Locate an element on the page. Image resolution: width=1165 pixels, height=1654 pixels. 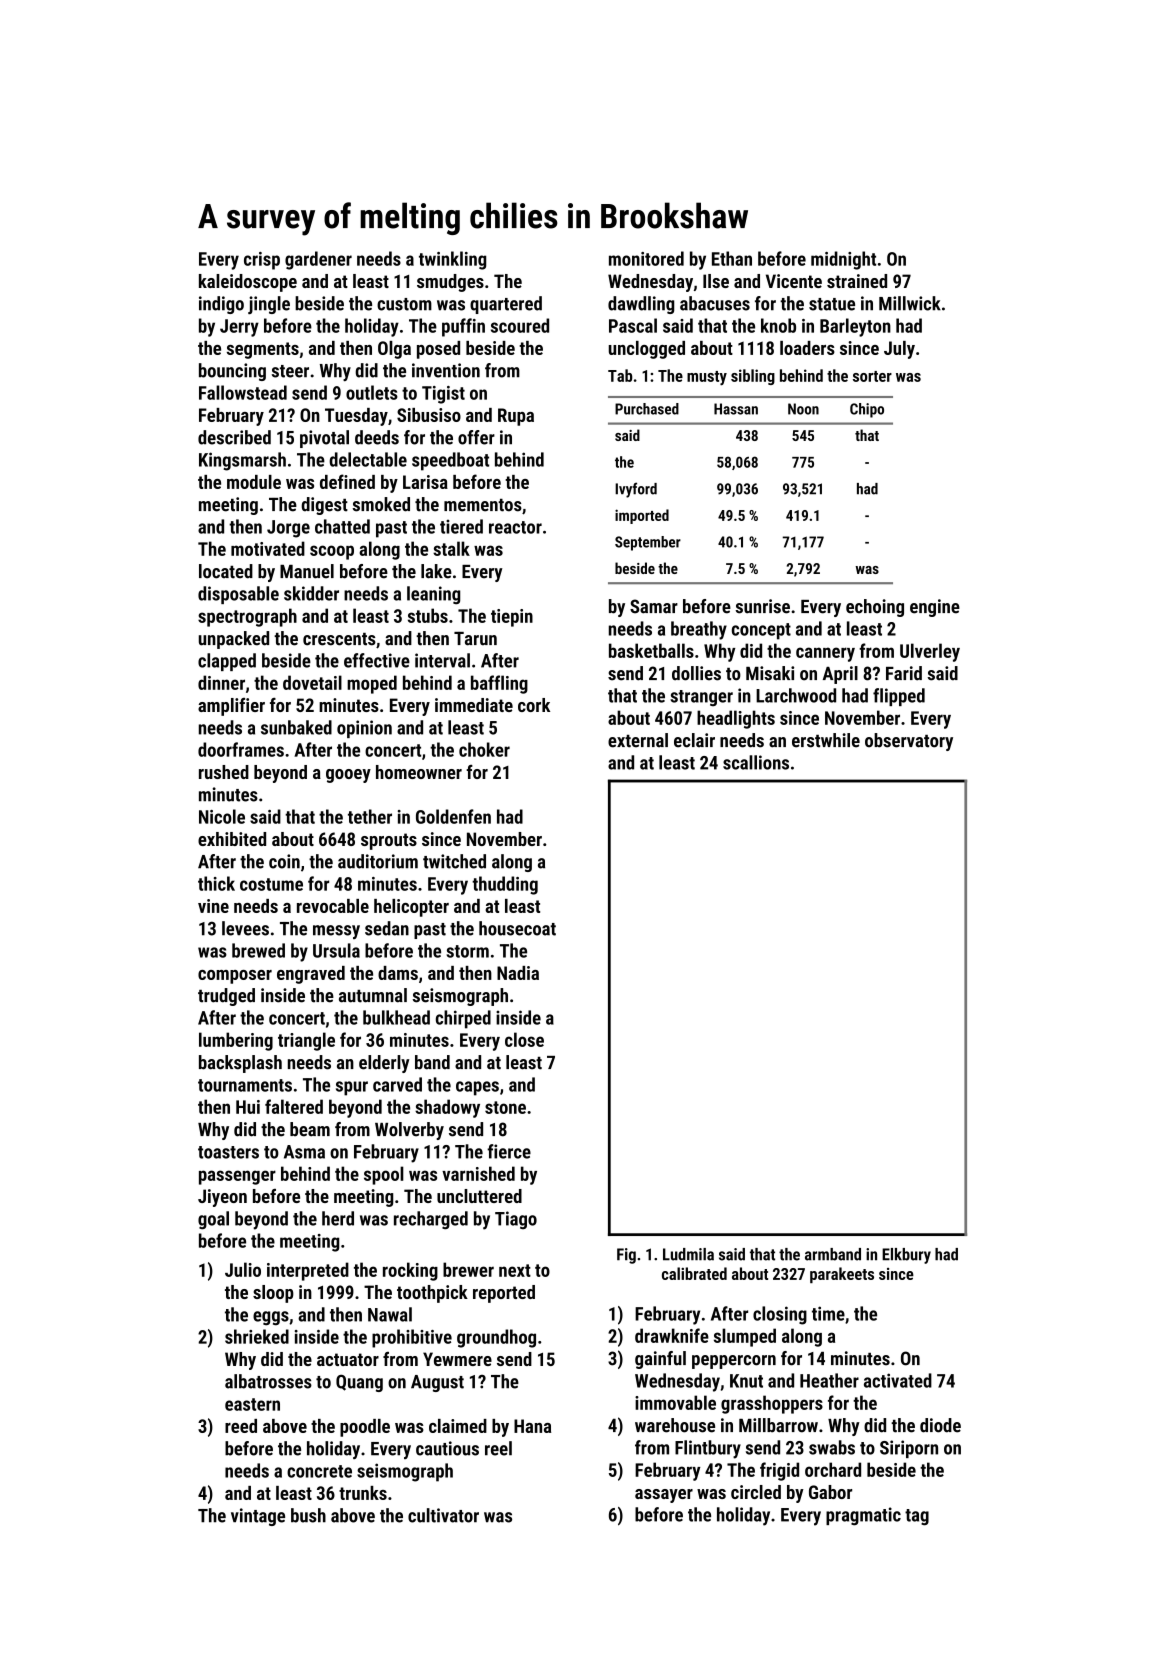
observatory is located at coordinates (909, 742).
